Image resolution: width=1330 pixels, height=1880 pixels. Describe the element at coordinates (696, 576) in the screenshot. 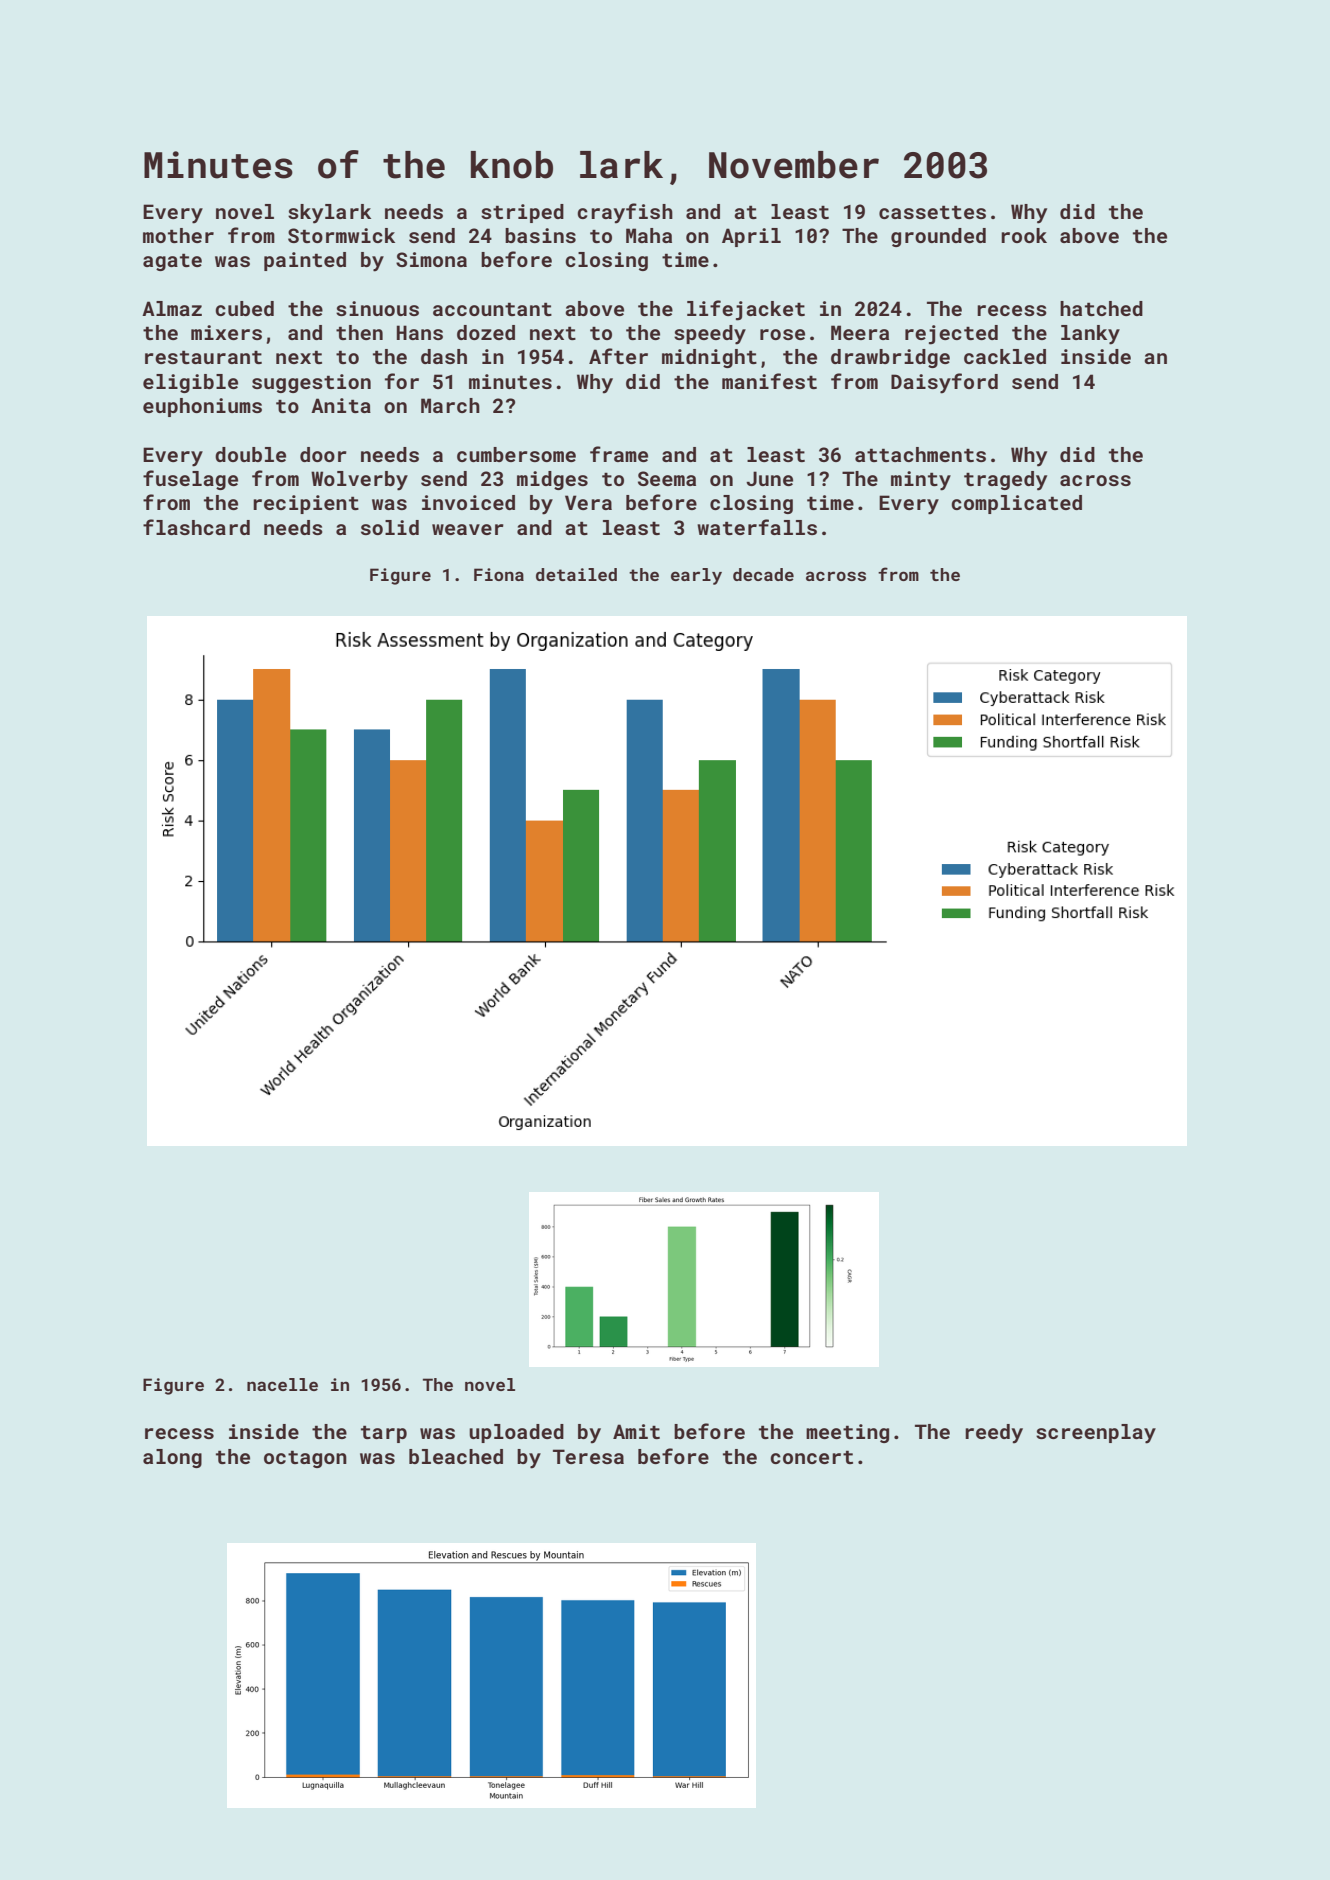

I see `early` at that location.
